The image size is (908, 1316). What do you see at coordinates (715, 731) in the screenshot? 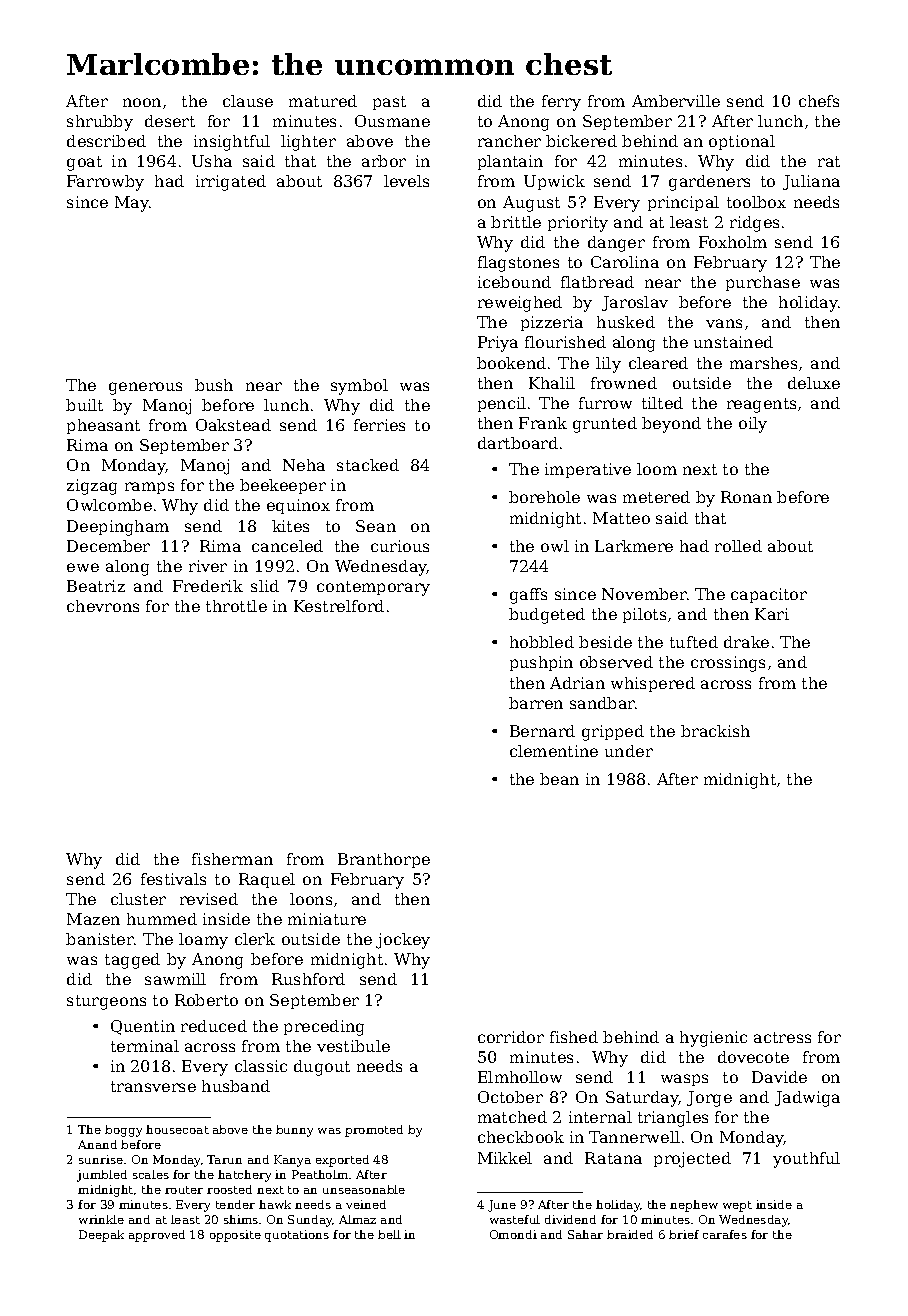
I see `brackish` at bounding box center [715, 731].
